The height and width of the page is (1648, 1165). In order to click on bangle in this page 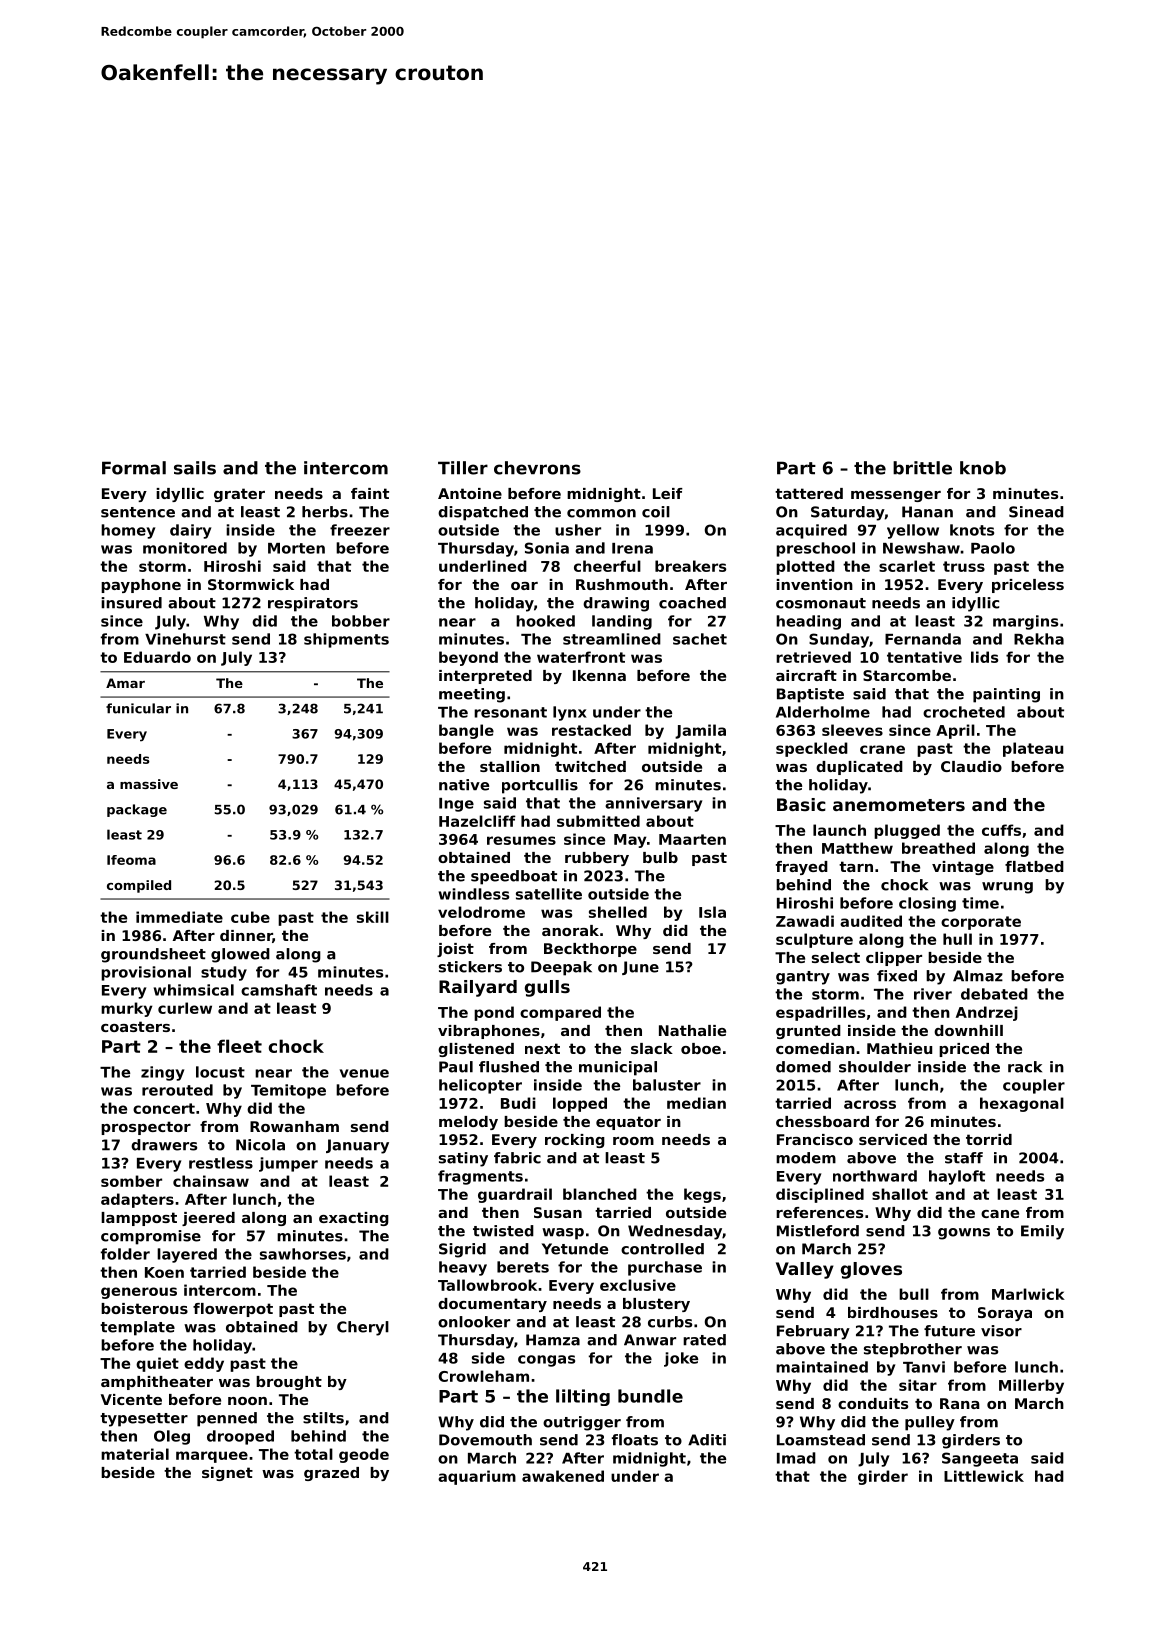, I will do `click(466, 731)`.
